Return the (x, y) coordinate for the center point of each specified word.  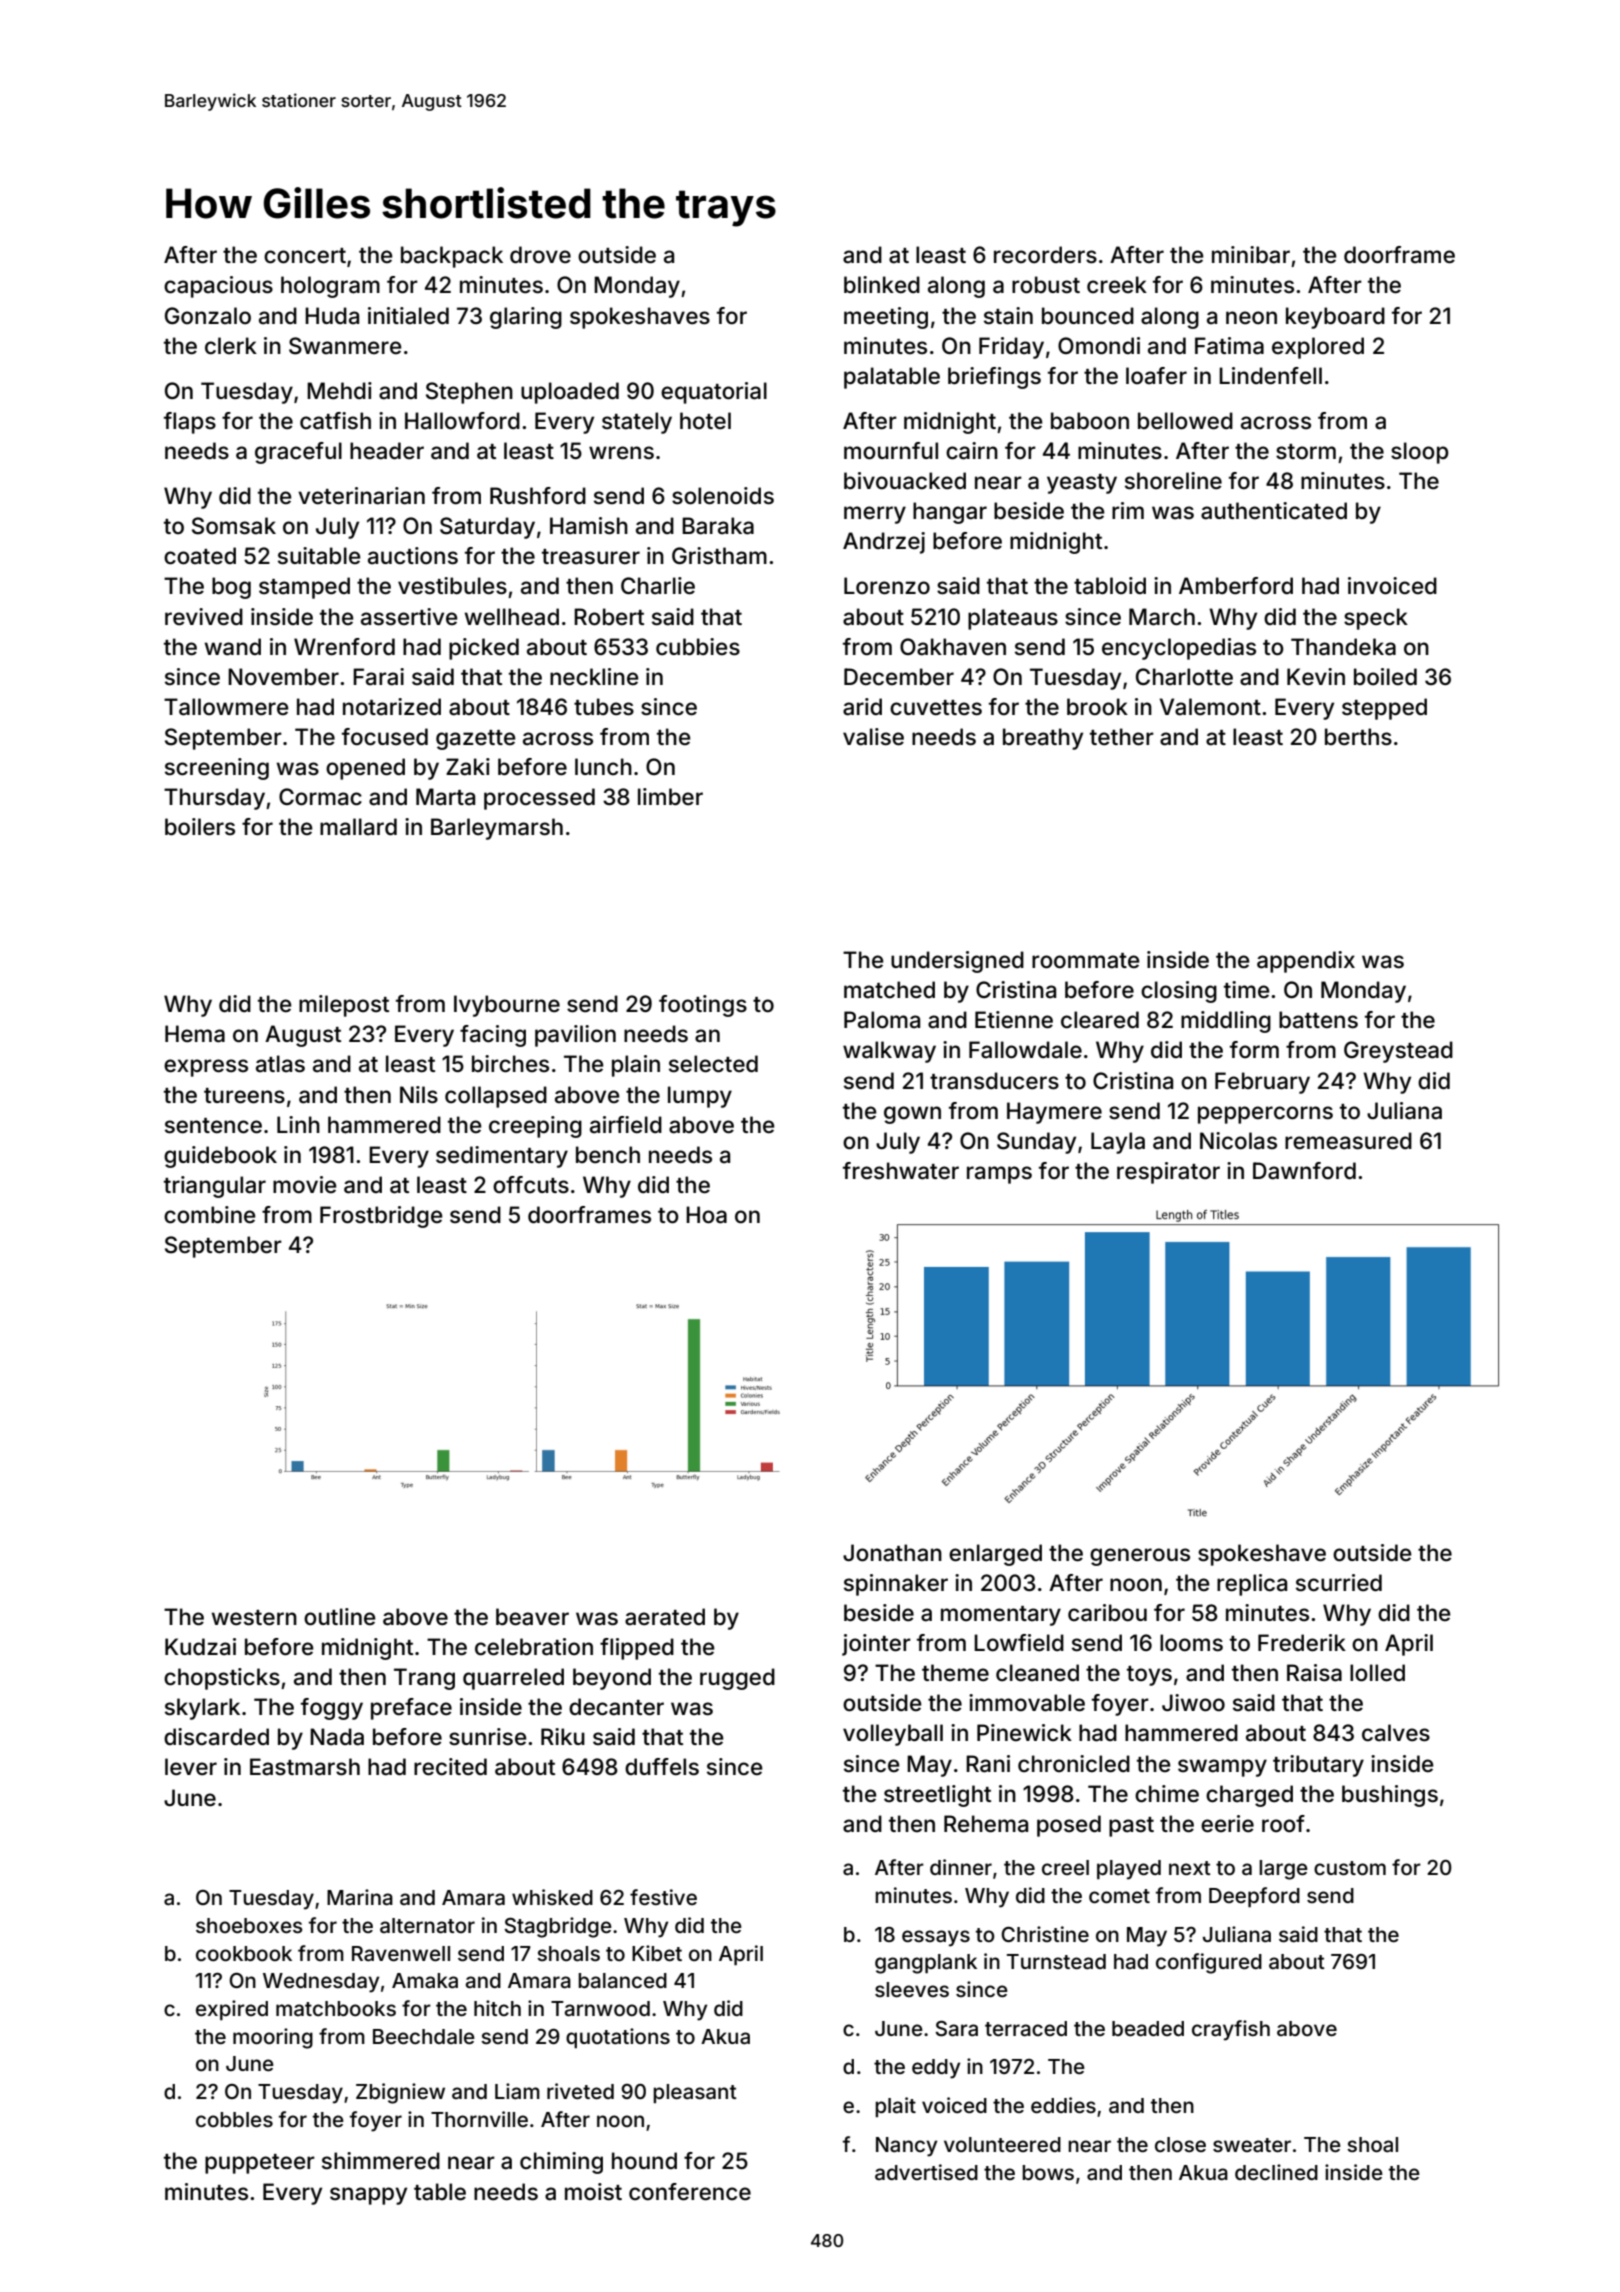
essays (936, 1938)
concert (305, 256)
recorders (1045, 255)
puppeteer (260, 2164)
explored (1318, 348)
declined (1276, 2172)
